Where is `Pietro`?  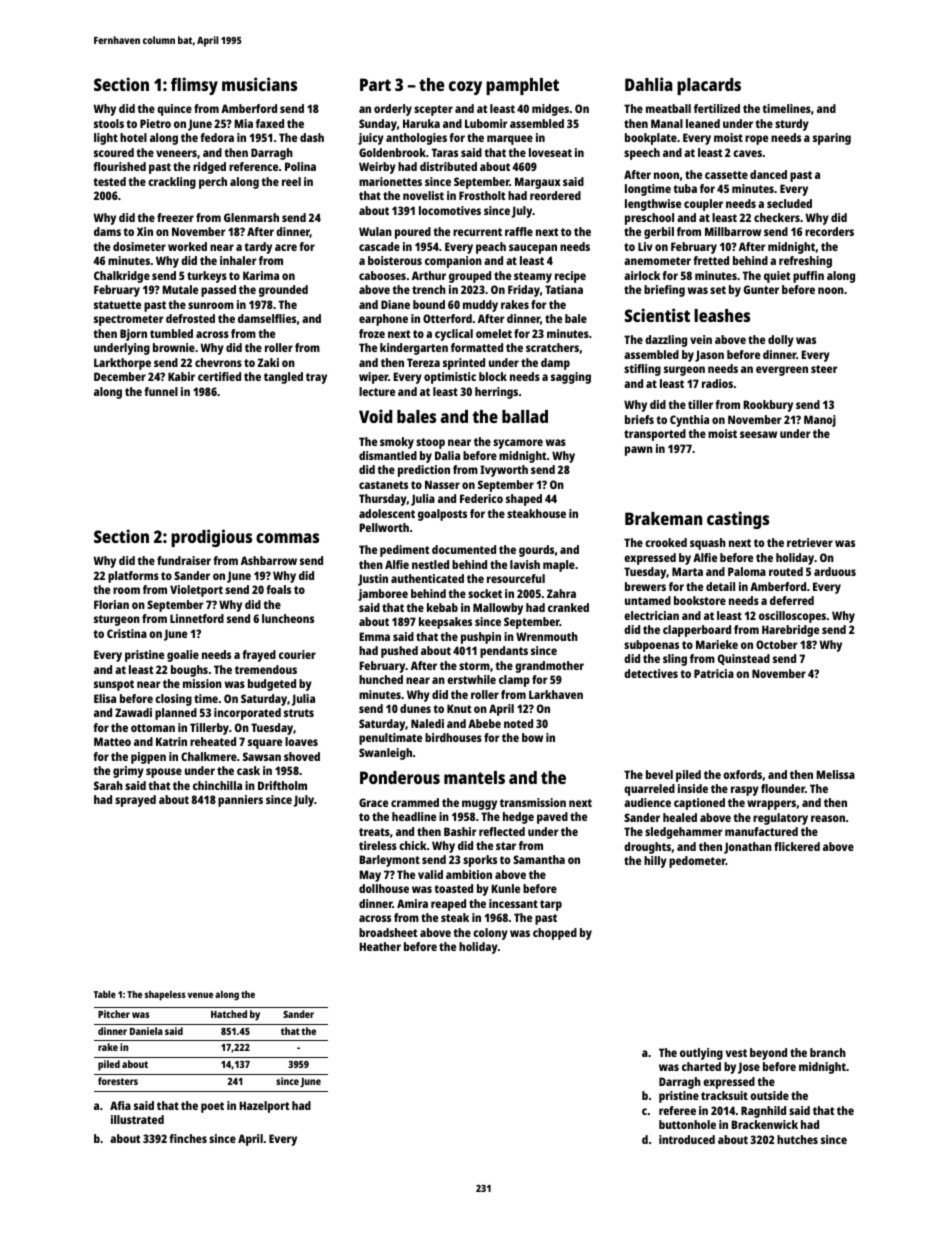 Pietro is located at coordinates (155, 123).
